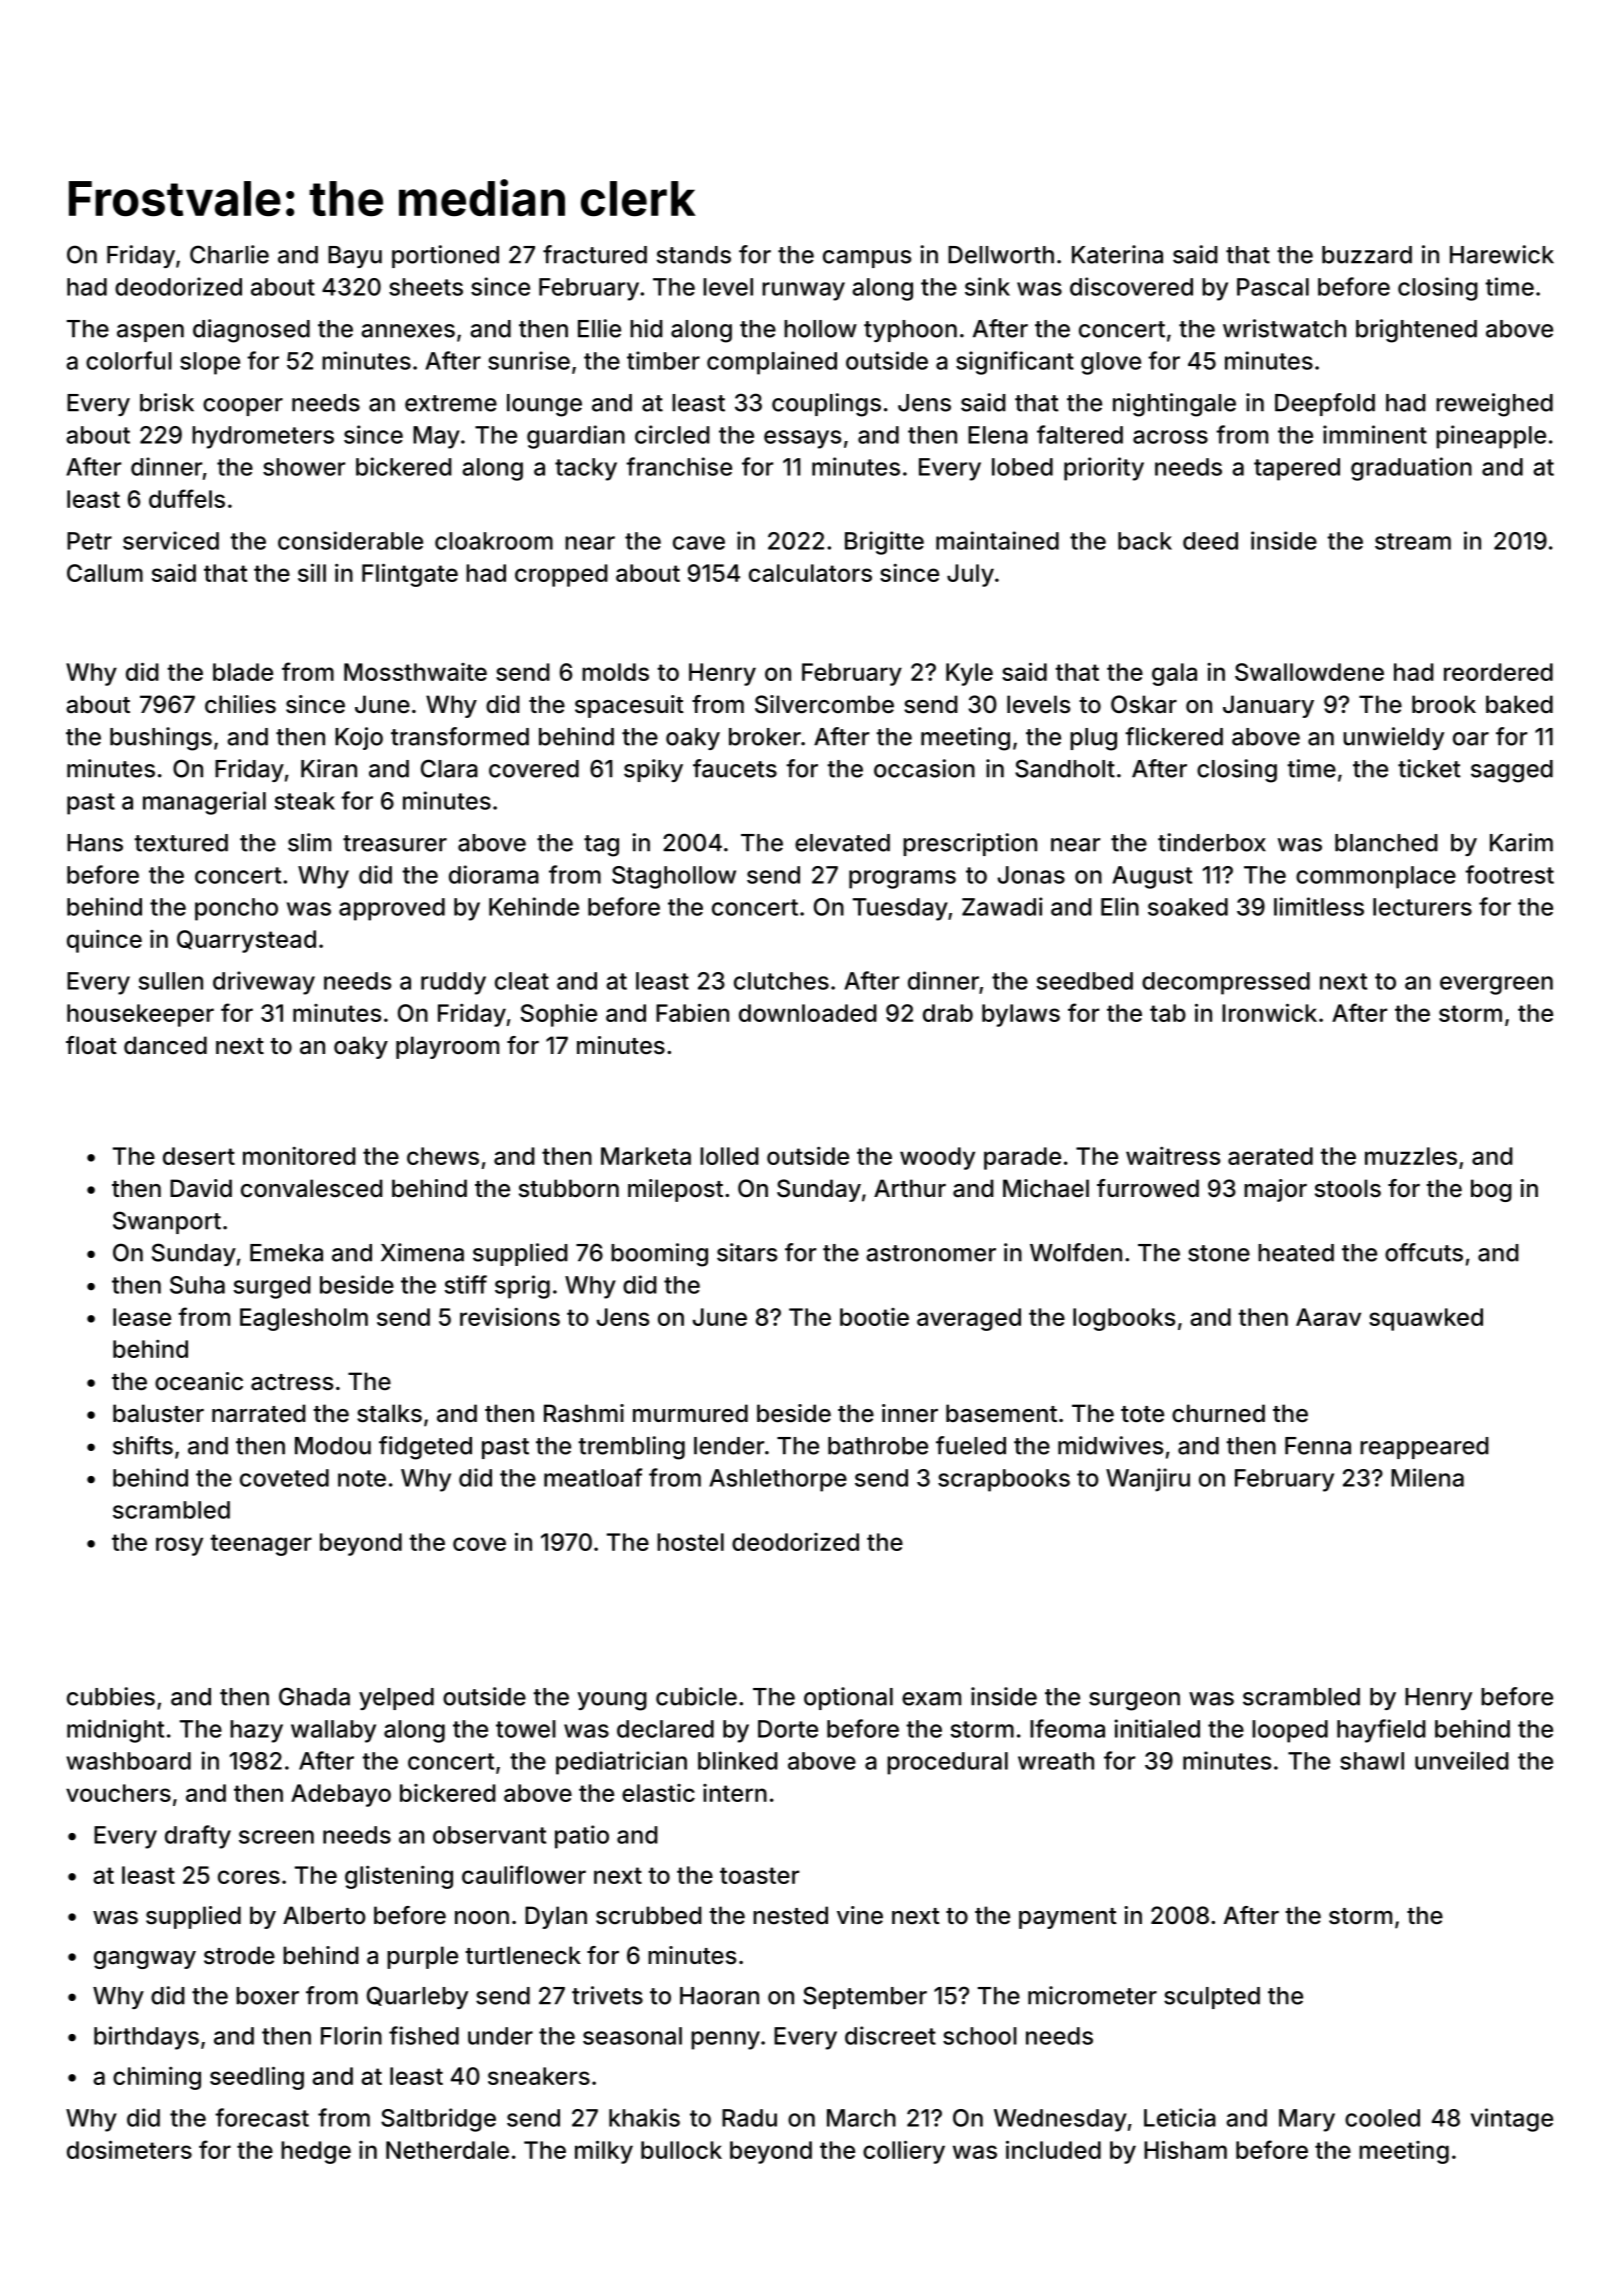 The width and height of the screenshot is (1620, 2292). What do you see at coordinates (424, 2035) in the screenshot?
I see `fished` at bounding box center [424, 2035].
